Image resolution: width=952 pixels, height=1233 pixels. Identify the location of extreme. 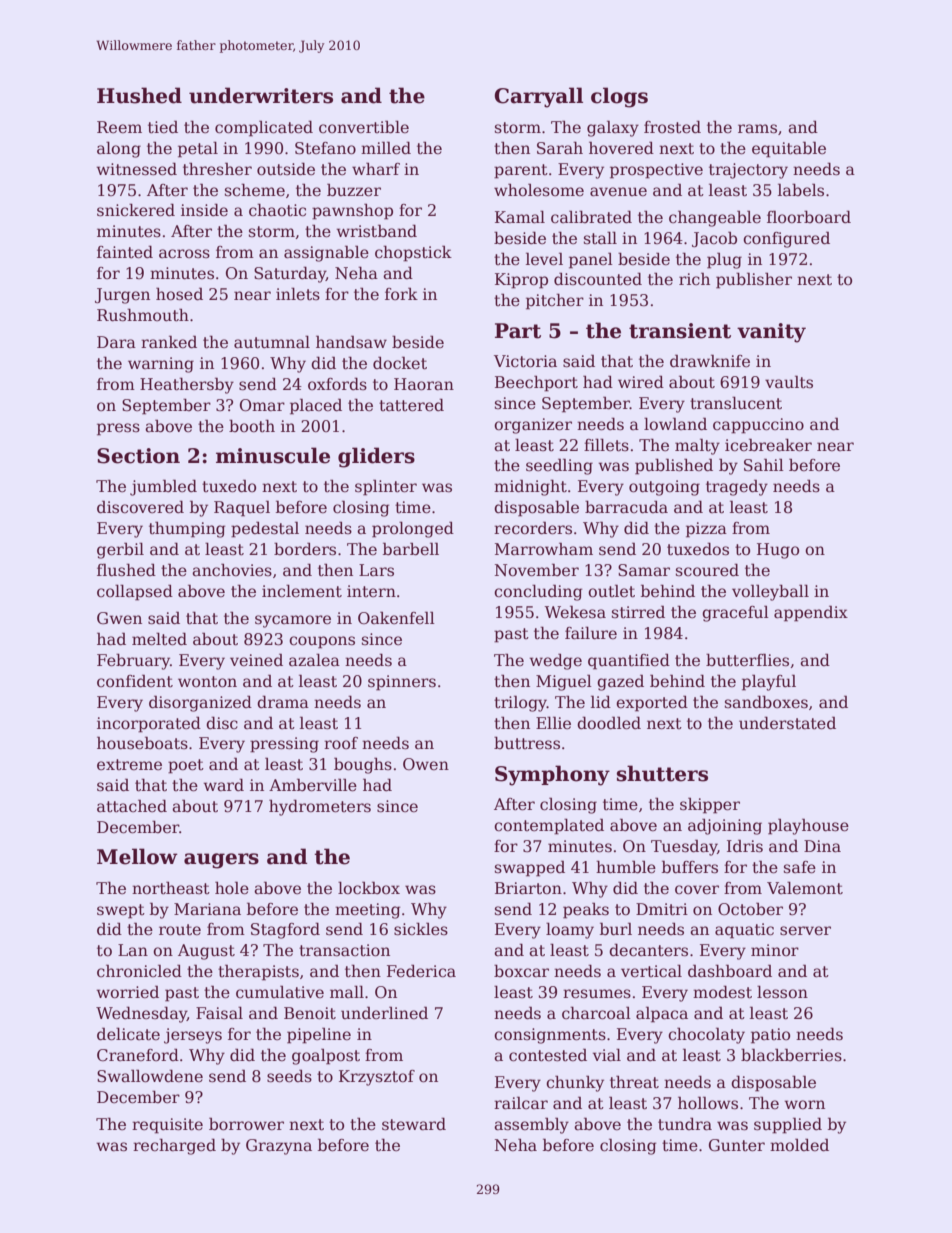
(129, 764).
